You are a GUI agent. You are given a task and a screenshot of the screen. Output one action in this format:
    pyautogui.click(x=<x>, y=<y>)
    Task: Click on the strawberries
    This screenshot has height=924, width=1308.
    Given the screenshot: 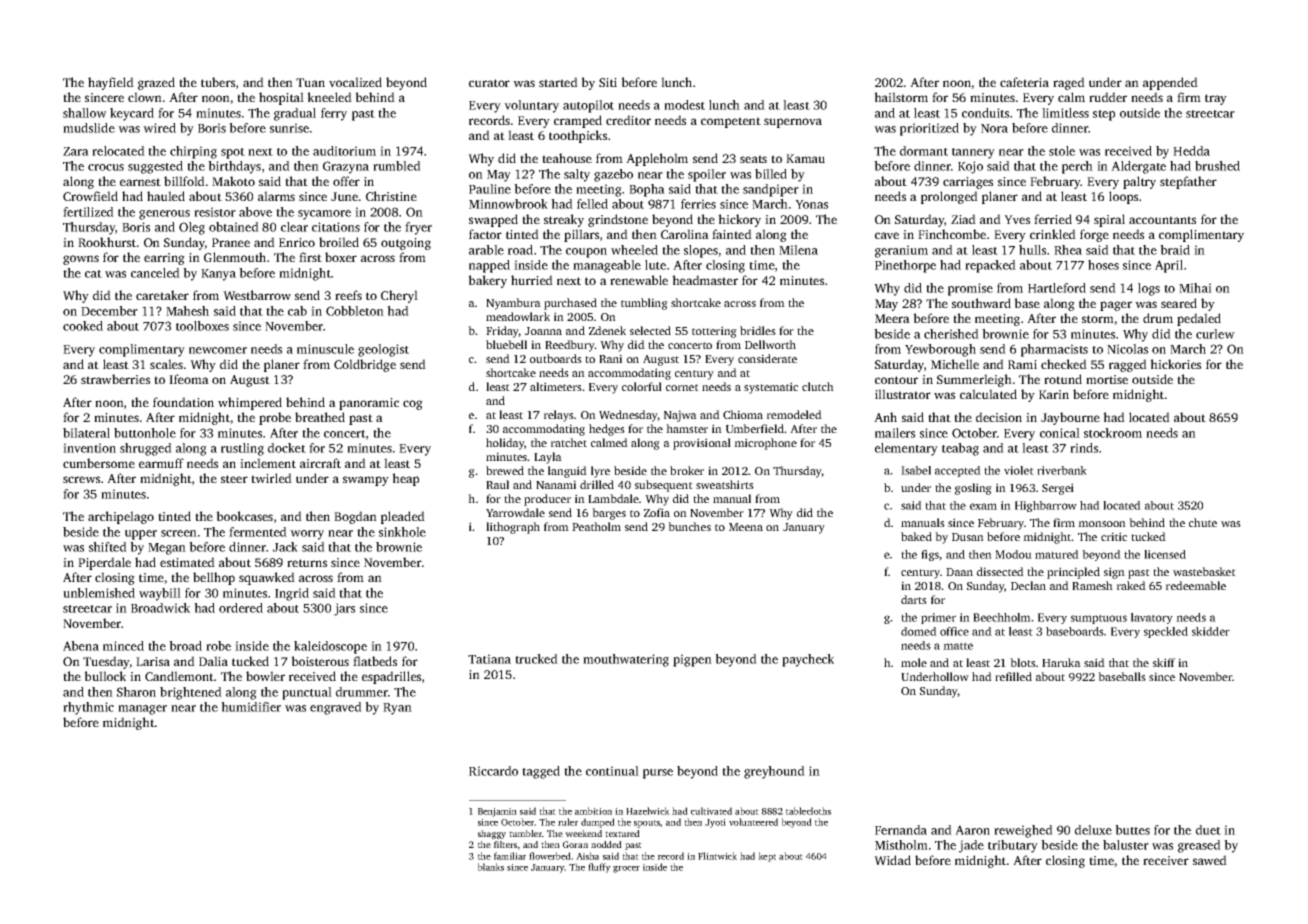 What is the action you would take?
    pyautogui.click(x=115, y=379)
